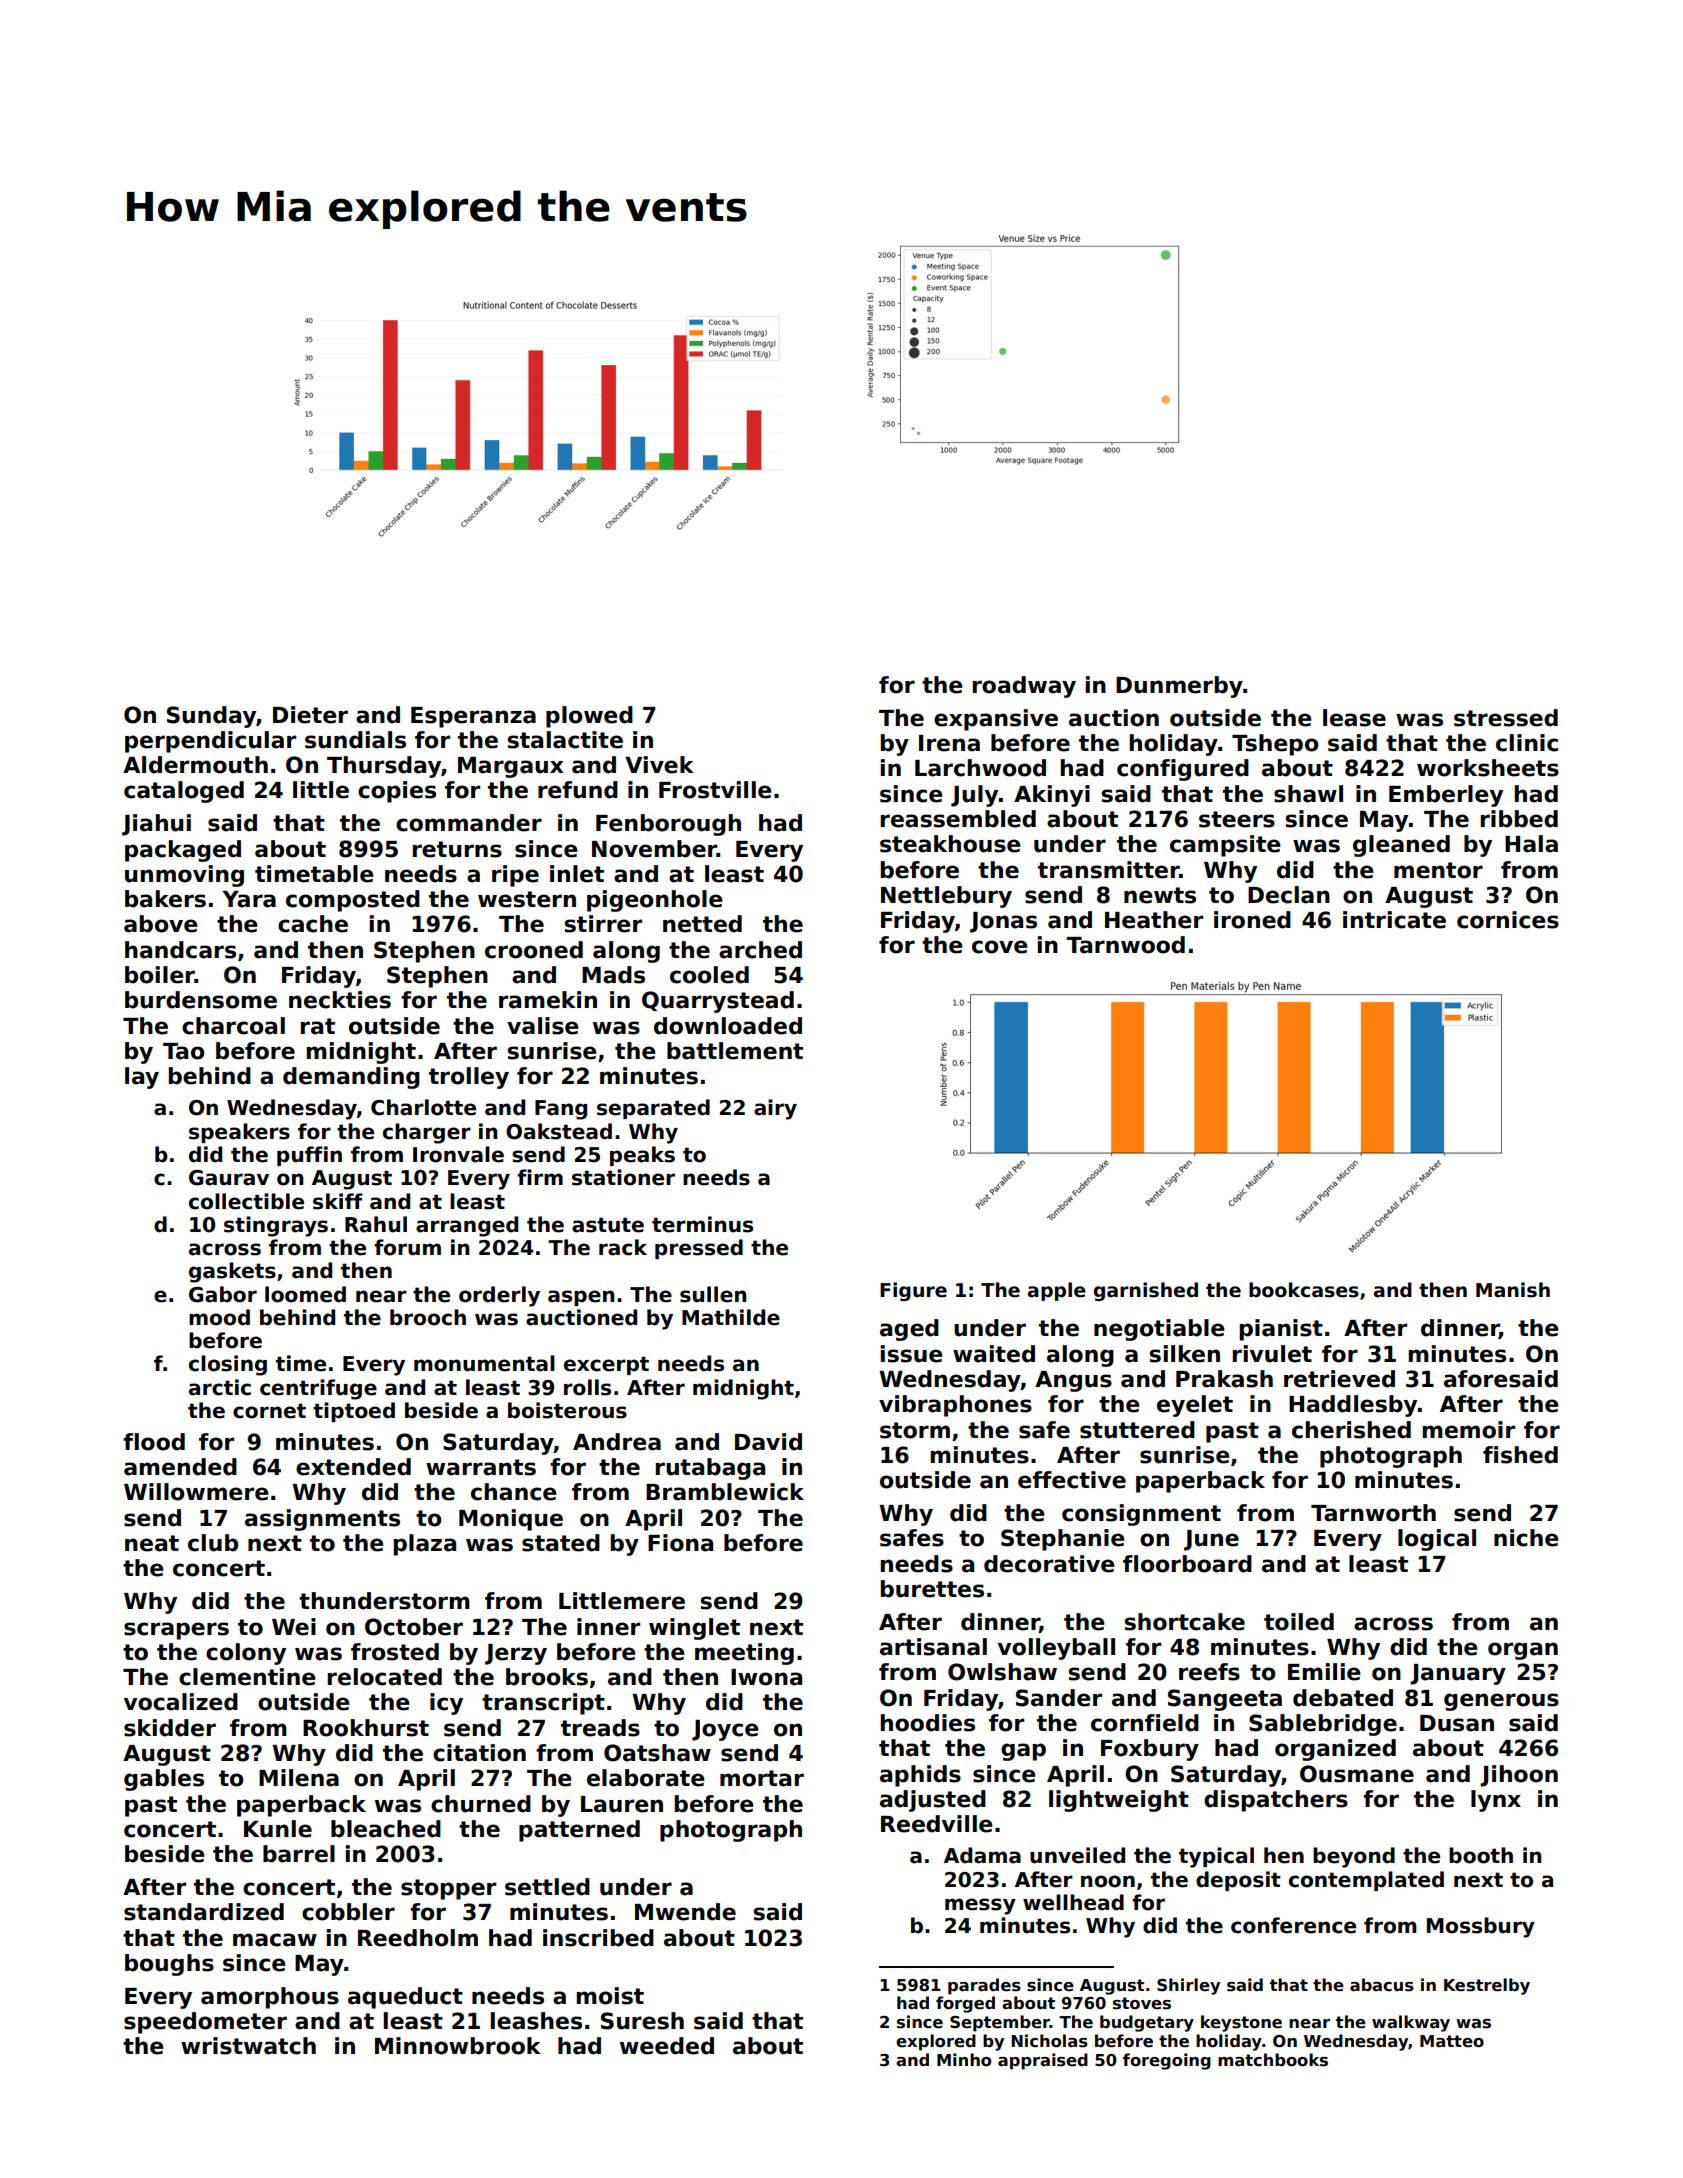  I want to click on stressed, so click(1506, 718).
